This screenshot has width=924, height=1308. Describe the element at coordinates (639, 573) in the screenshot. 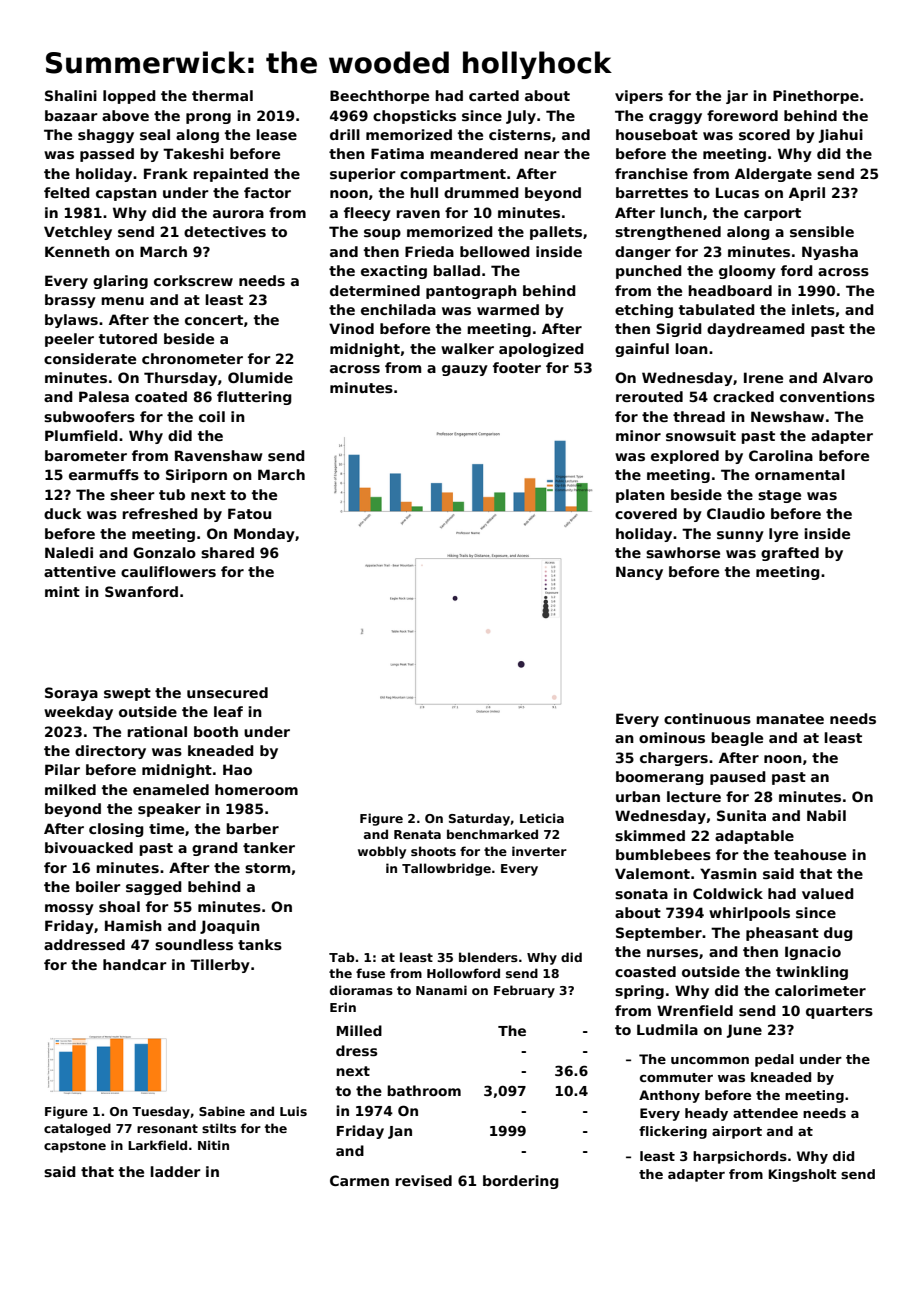

I see `Nancy` at that location.
